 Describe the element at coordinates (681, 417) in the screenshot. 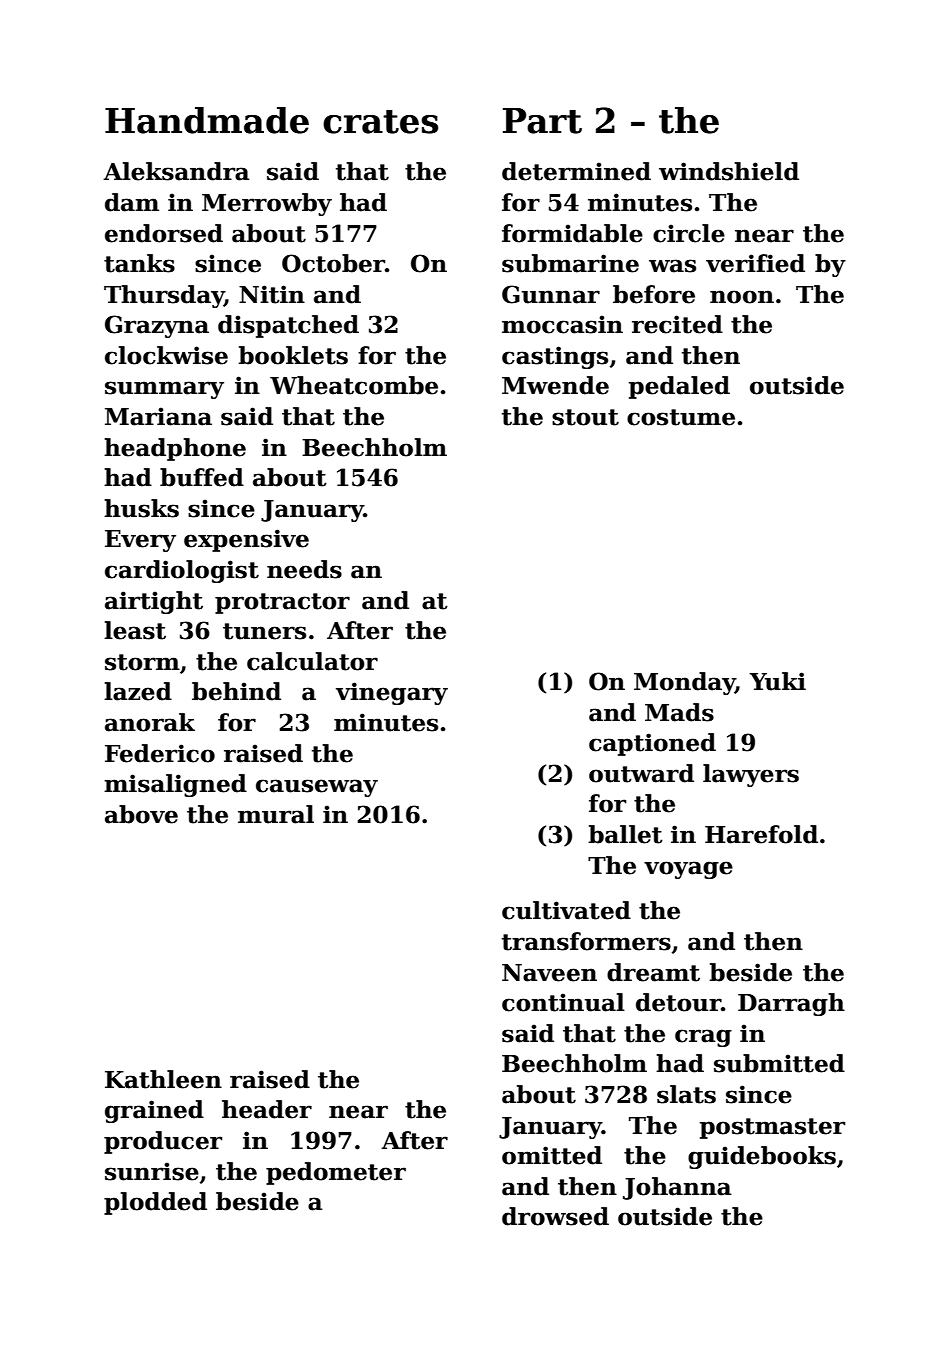

I see `costume` at that location.
